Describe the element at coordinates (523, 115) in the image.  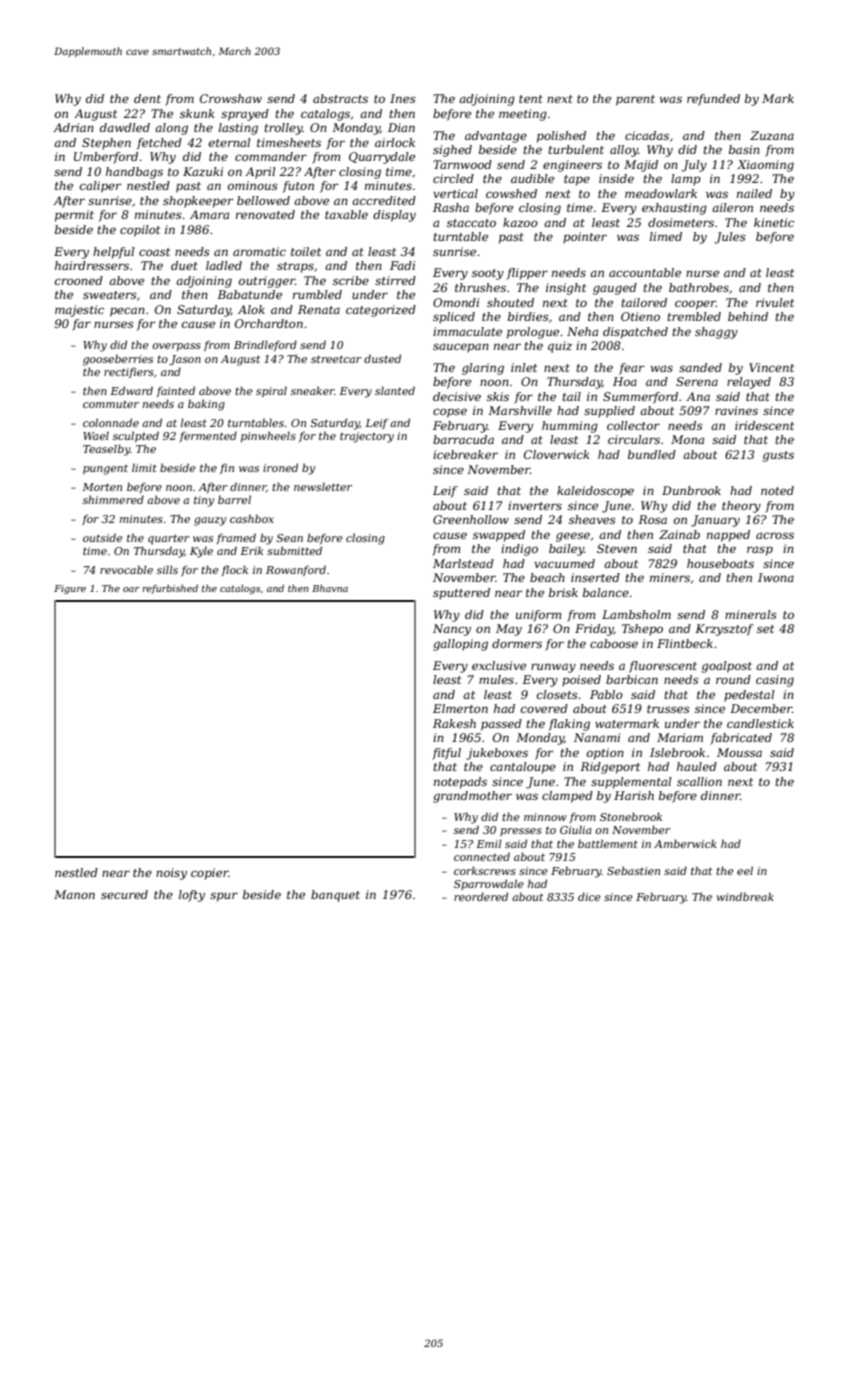
I see `meeting` at that location.
